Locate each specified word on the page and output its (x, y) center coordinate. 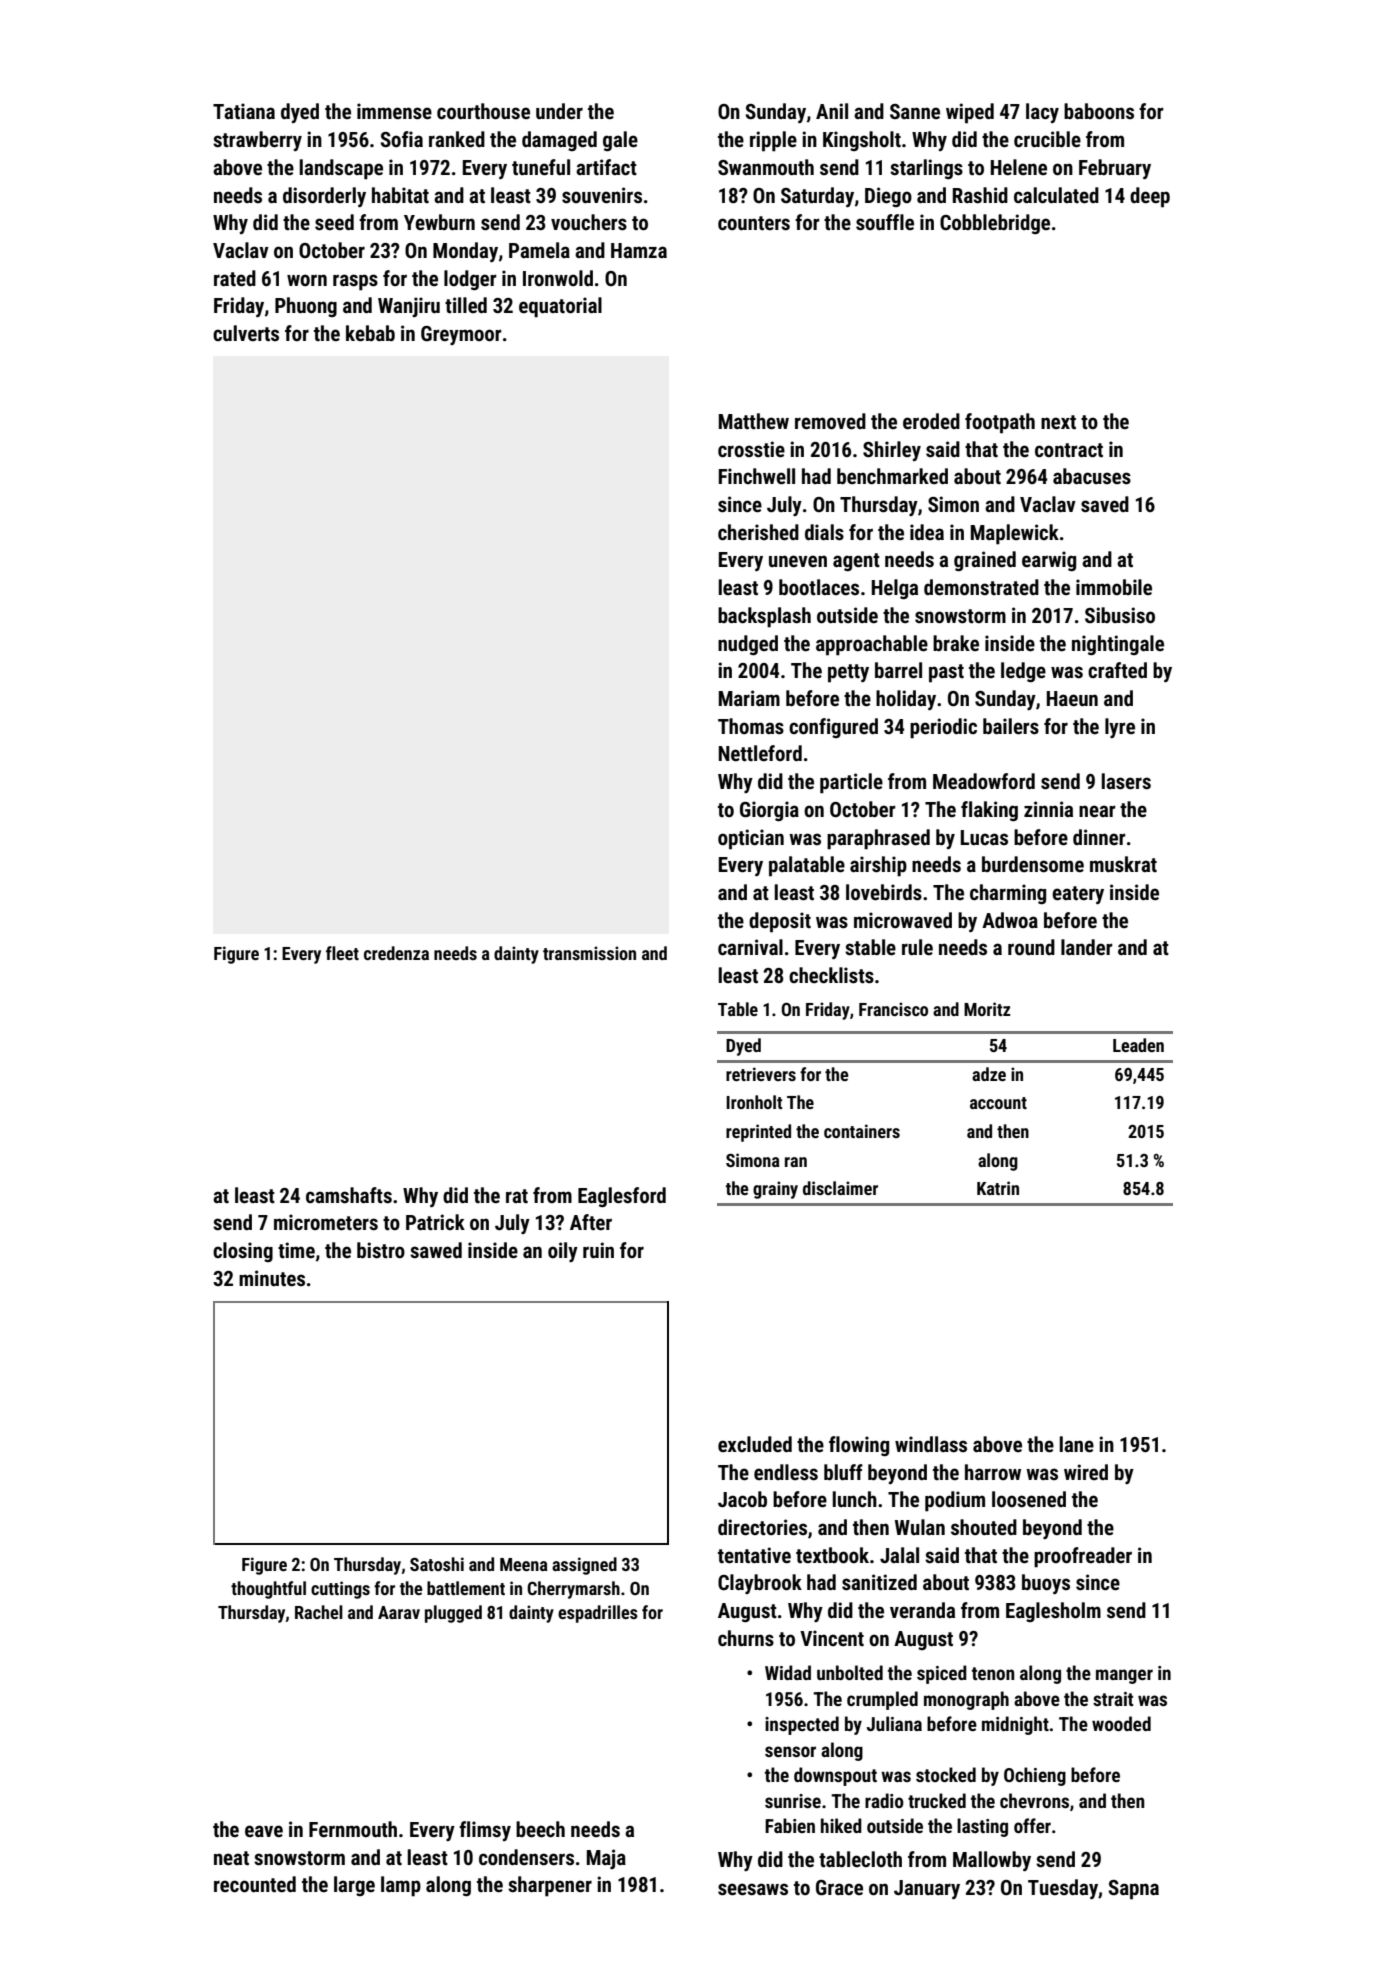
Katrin (998, 1188)
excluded (755, 1444)
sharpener (550, 1886)
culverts (246, 333)
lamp (401, 1886)
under (559, 111)
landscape (341, 169)
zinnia (1048, 809)
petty (848, 673)
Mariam (749, 698)
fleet (342, 953)
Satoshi (437, 1564)
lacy (1042, 113)
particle (851, 783)
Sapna (1133, 1890)
